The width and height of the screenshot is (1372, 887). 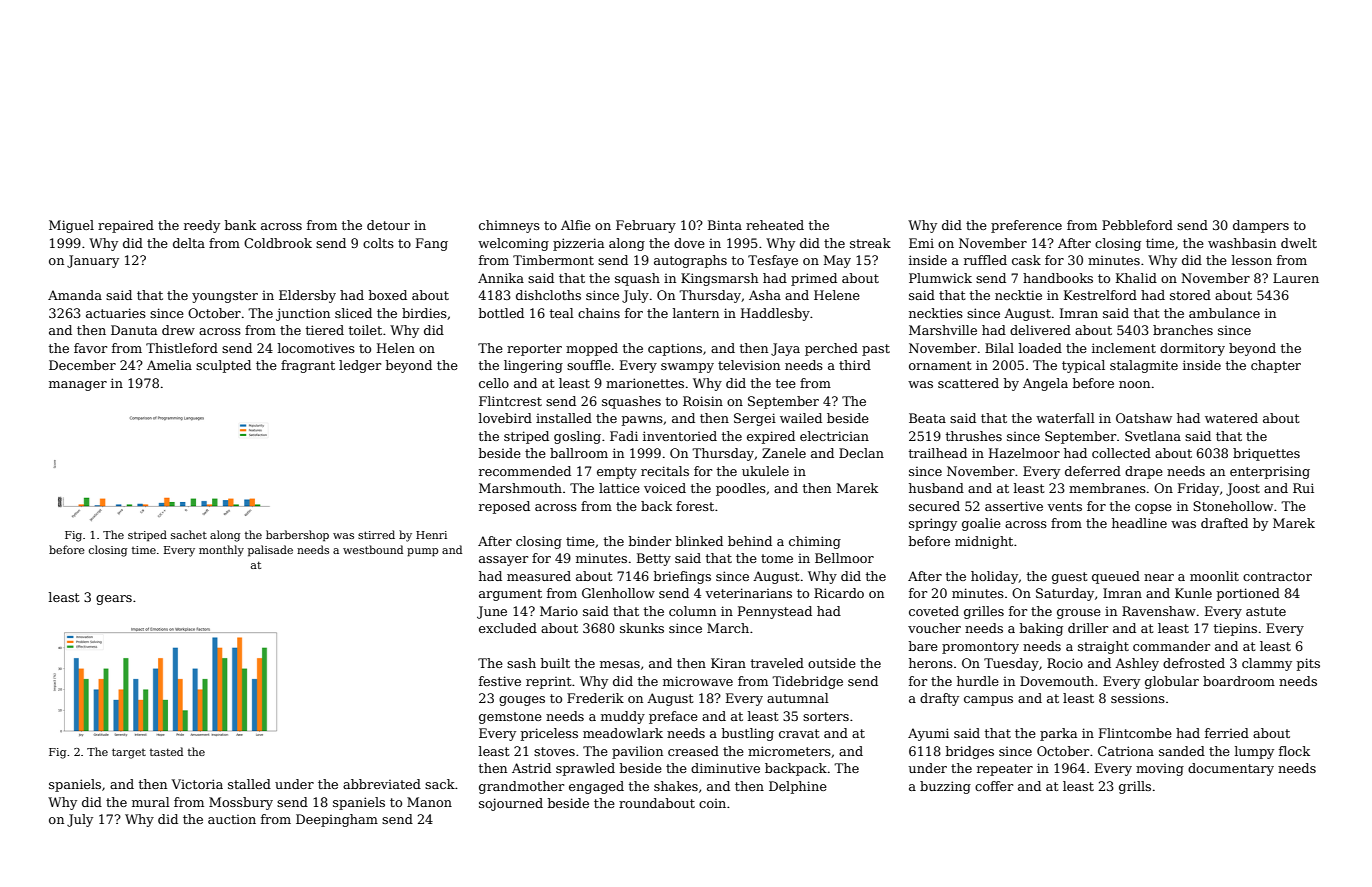 I want to click on barbershop, so click(x=297, y=535).
